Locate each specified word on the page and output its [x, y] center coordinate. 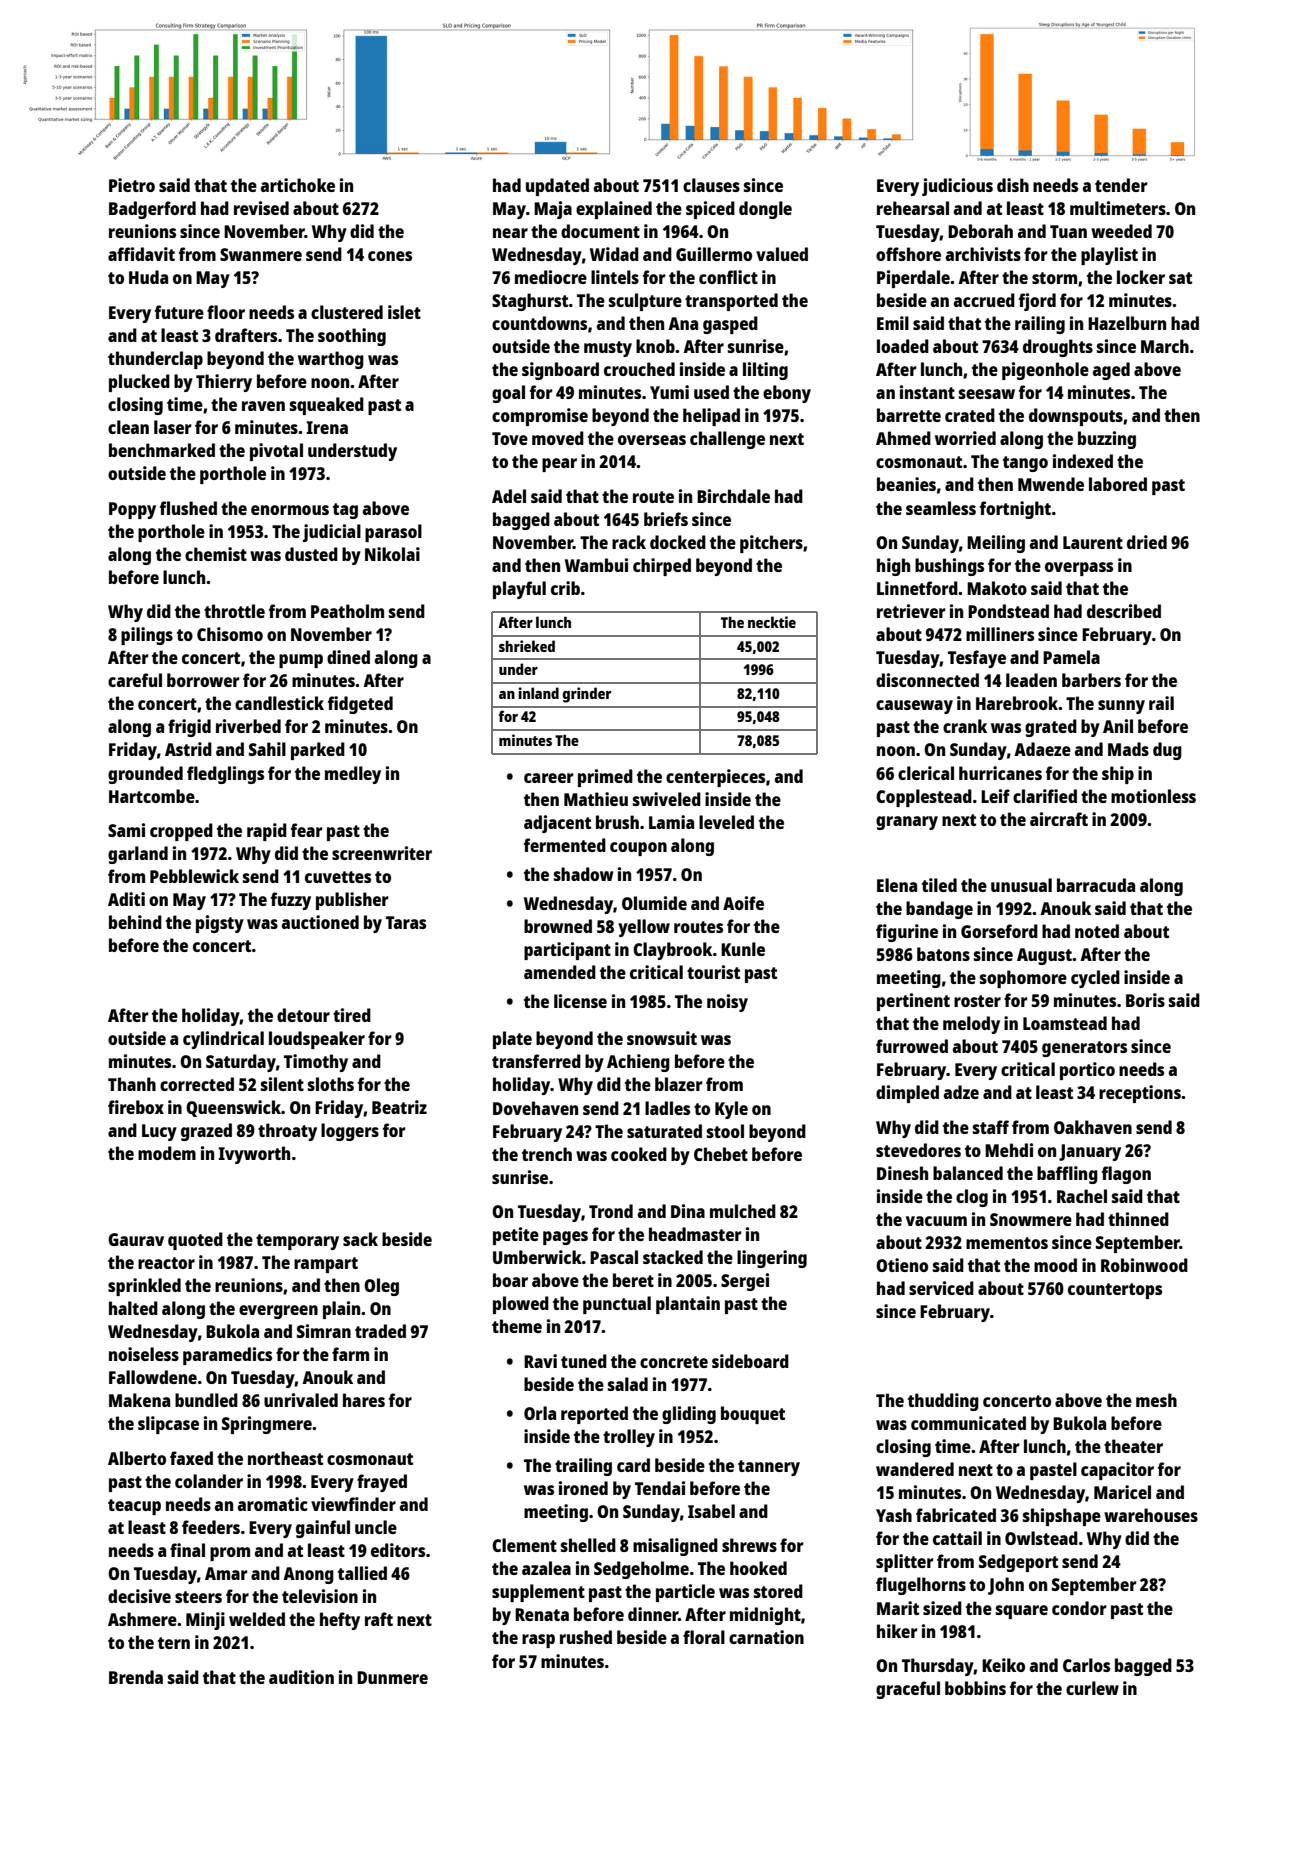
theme [517, 1326]
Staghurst [530, 302]
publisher [352, 901]
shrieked [527, 646]
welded [257, 1619]
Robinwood [1144, 1265]
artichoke [298, 185]
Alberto [137, 1458]
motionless [1153, 796]
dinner [653, 1614]
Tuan [1068, 231]
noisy [727, 1003]
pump [301, 661]
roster [977, 1001]
